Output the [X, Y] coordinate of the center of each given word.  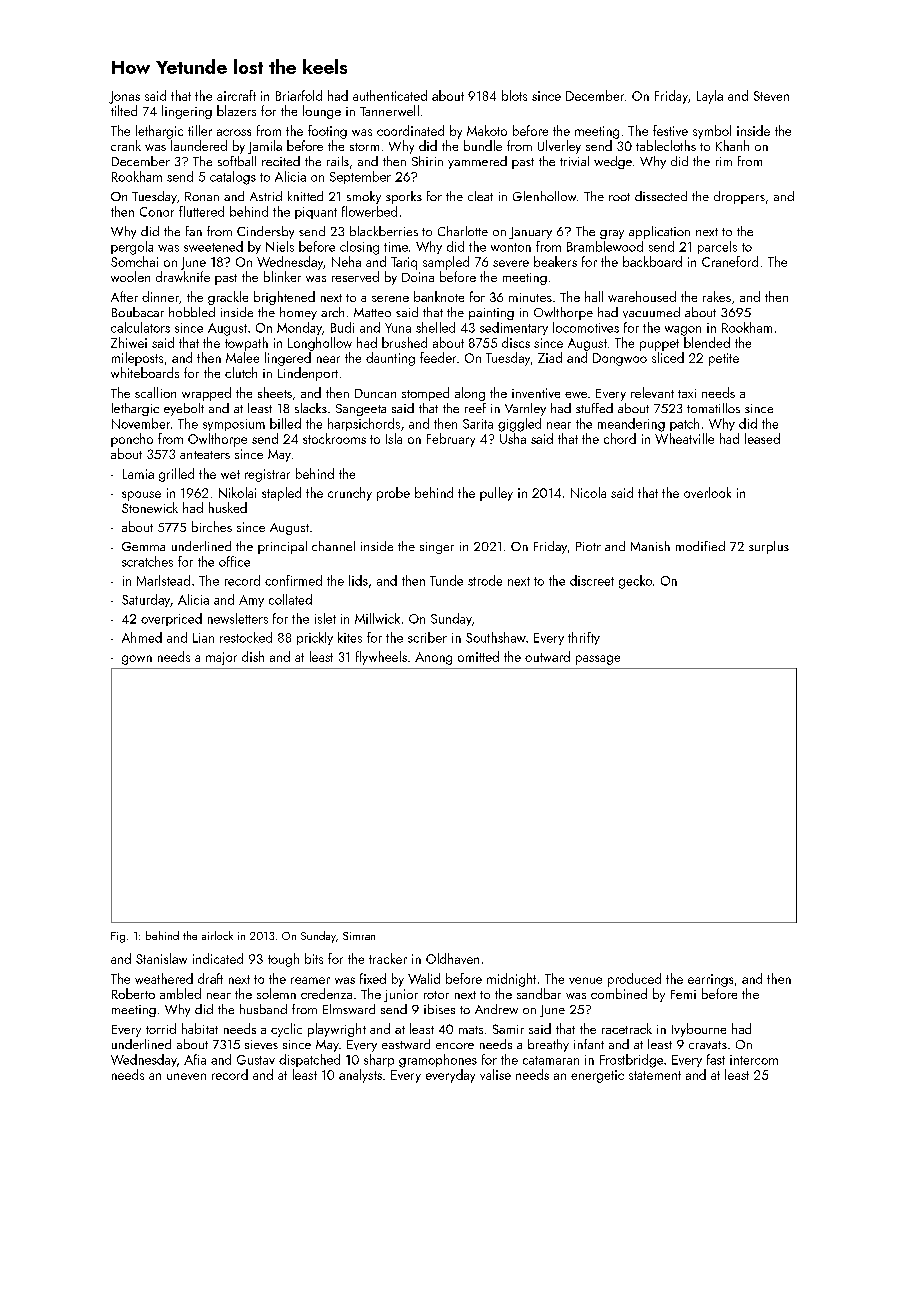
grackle [228, 298]
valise [495, 1074]
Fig [118, 937]
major [221, 658]
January [530, 233]
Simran [359, 936]
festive [670, 130]
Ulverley [559, 147]
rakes [717, 296]
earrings [710, 980]
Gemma [143, 546]
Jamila [265, 147]
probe [393, 494]
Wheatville [684, 438]
